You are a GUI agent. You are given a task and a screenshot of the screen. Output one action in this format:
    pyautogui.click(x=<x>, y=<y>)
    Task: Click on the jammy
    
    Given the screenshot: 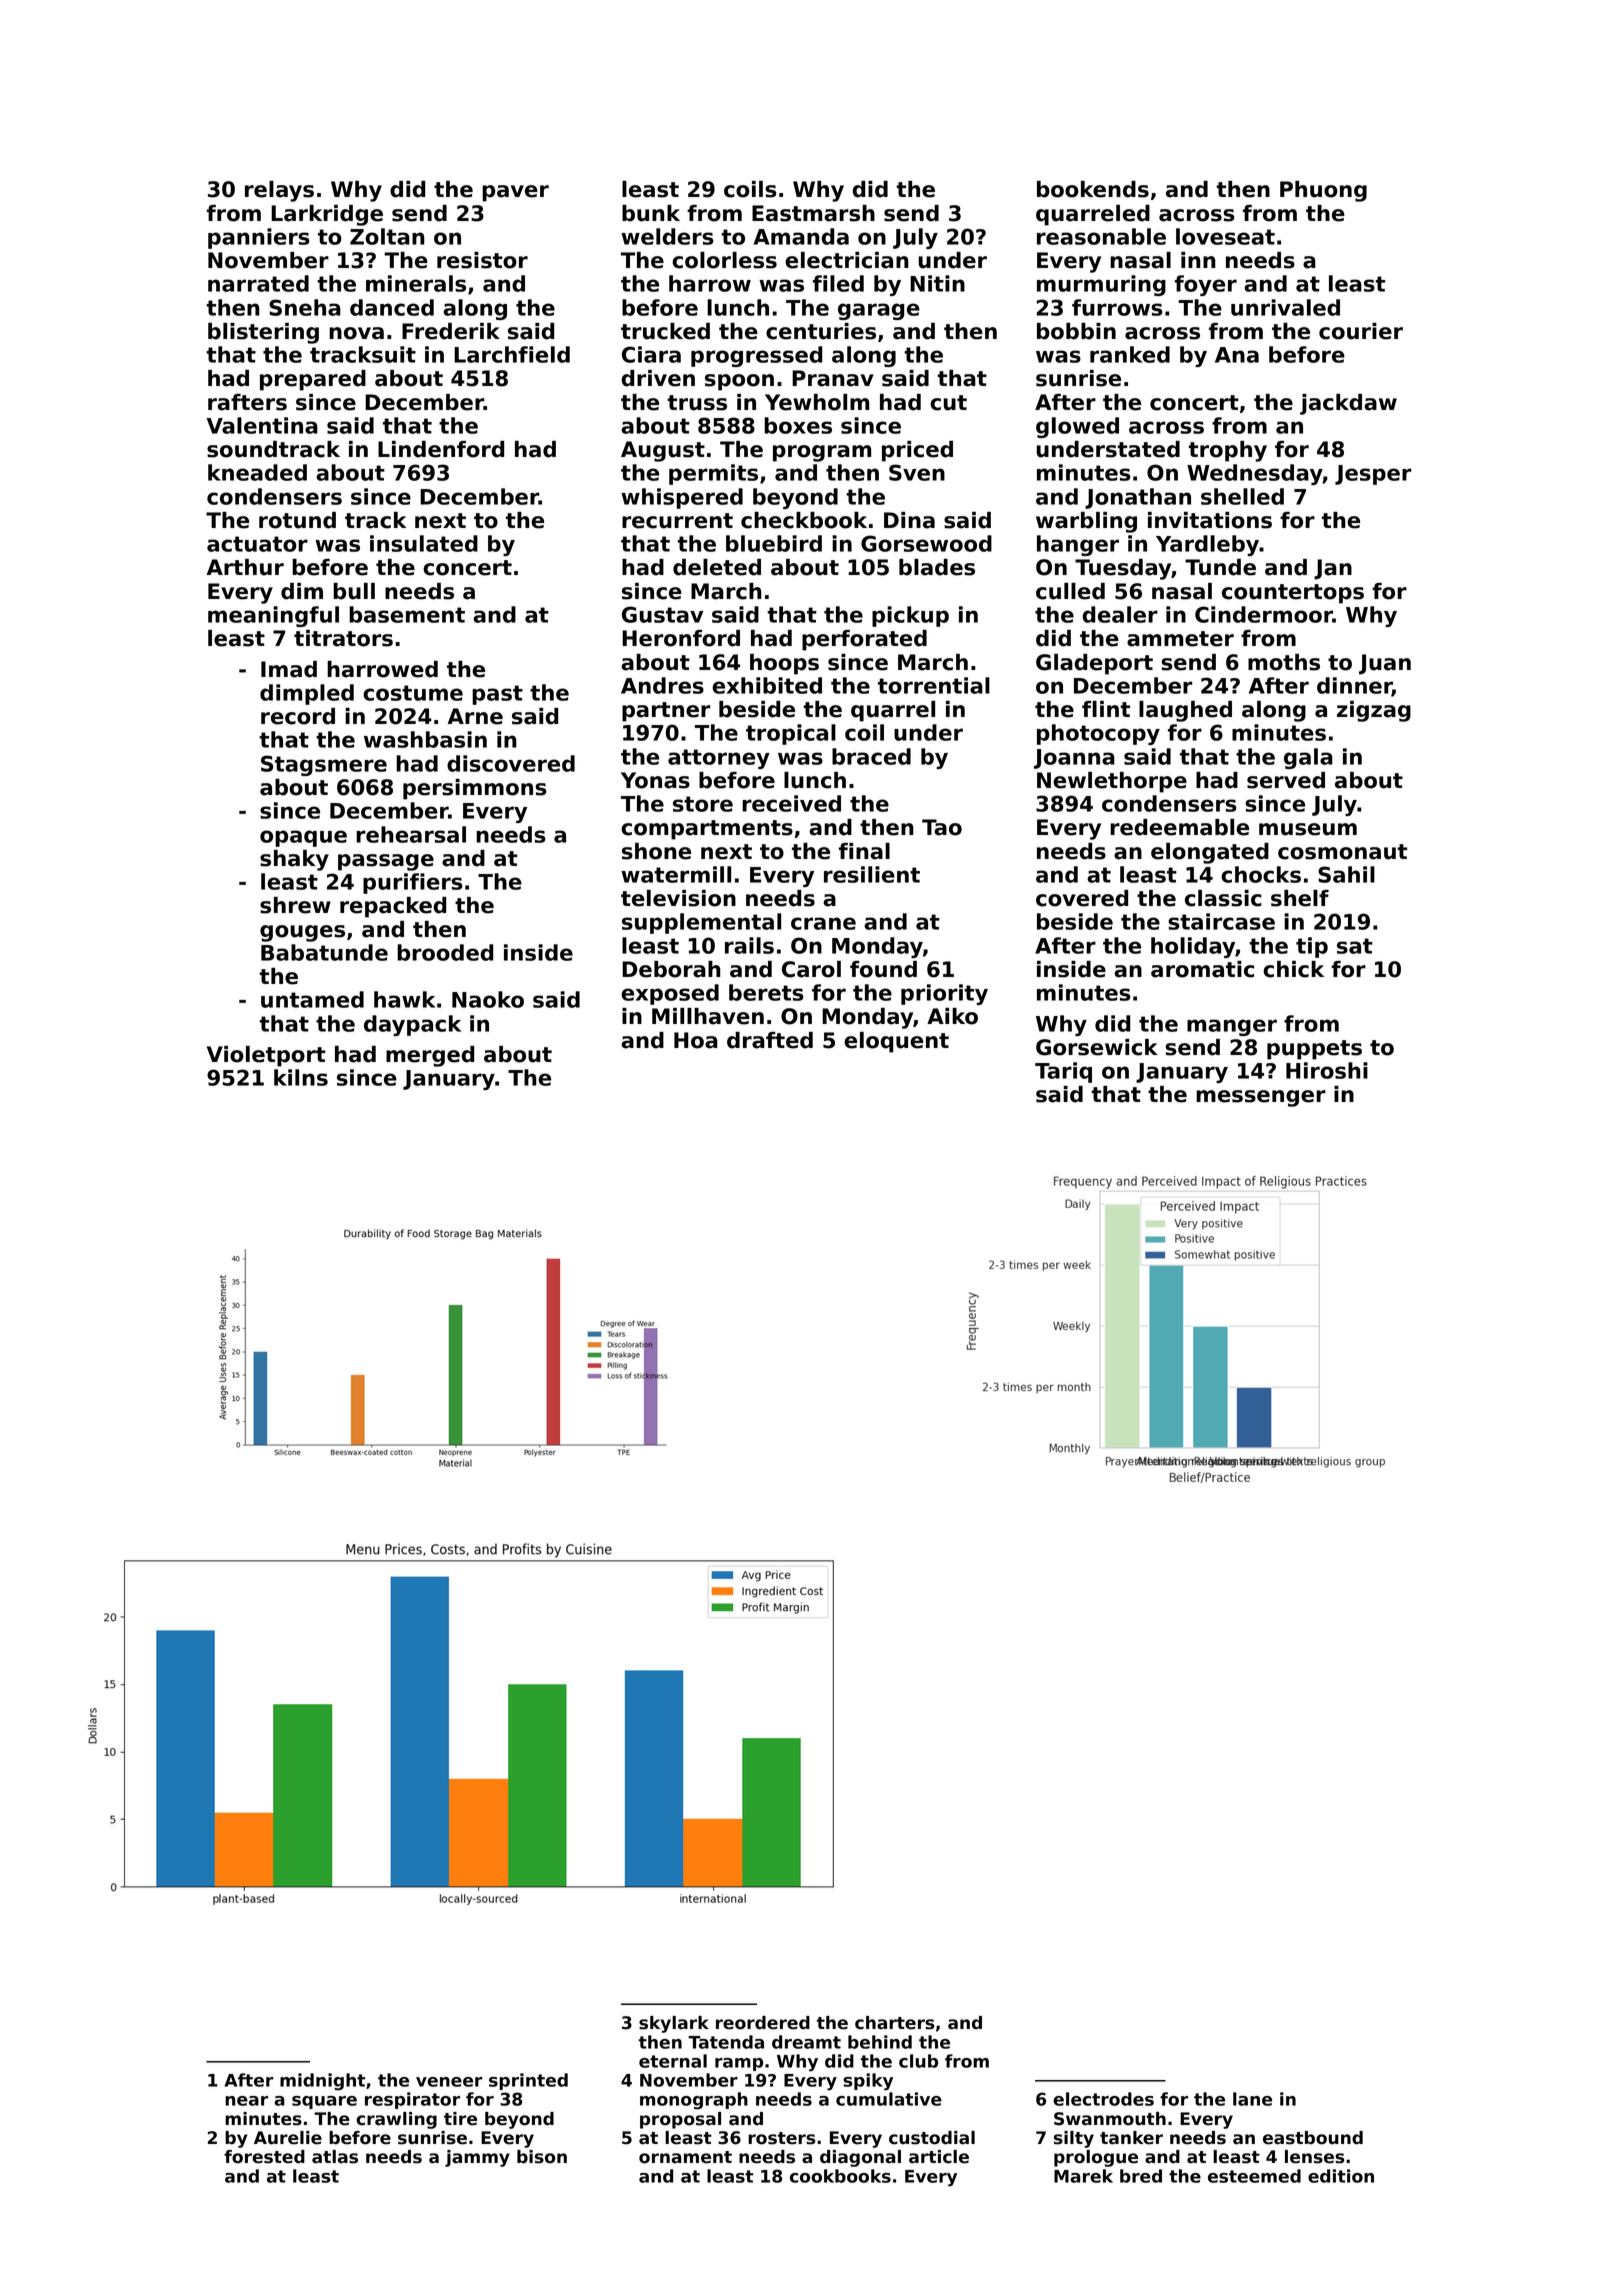 What is the action you would take?
    pyautogui.click(x=477, y=2158)
